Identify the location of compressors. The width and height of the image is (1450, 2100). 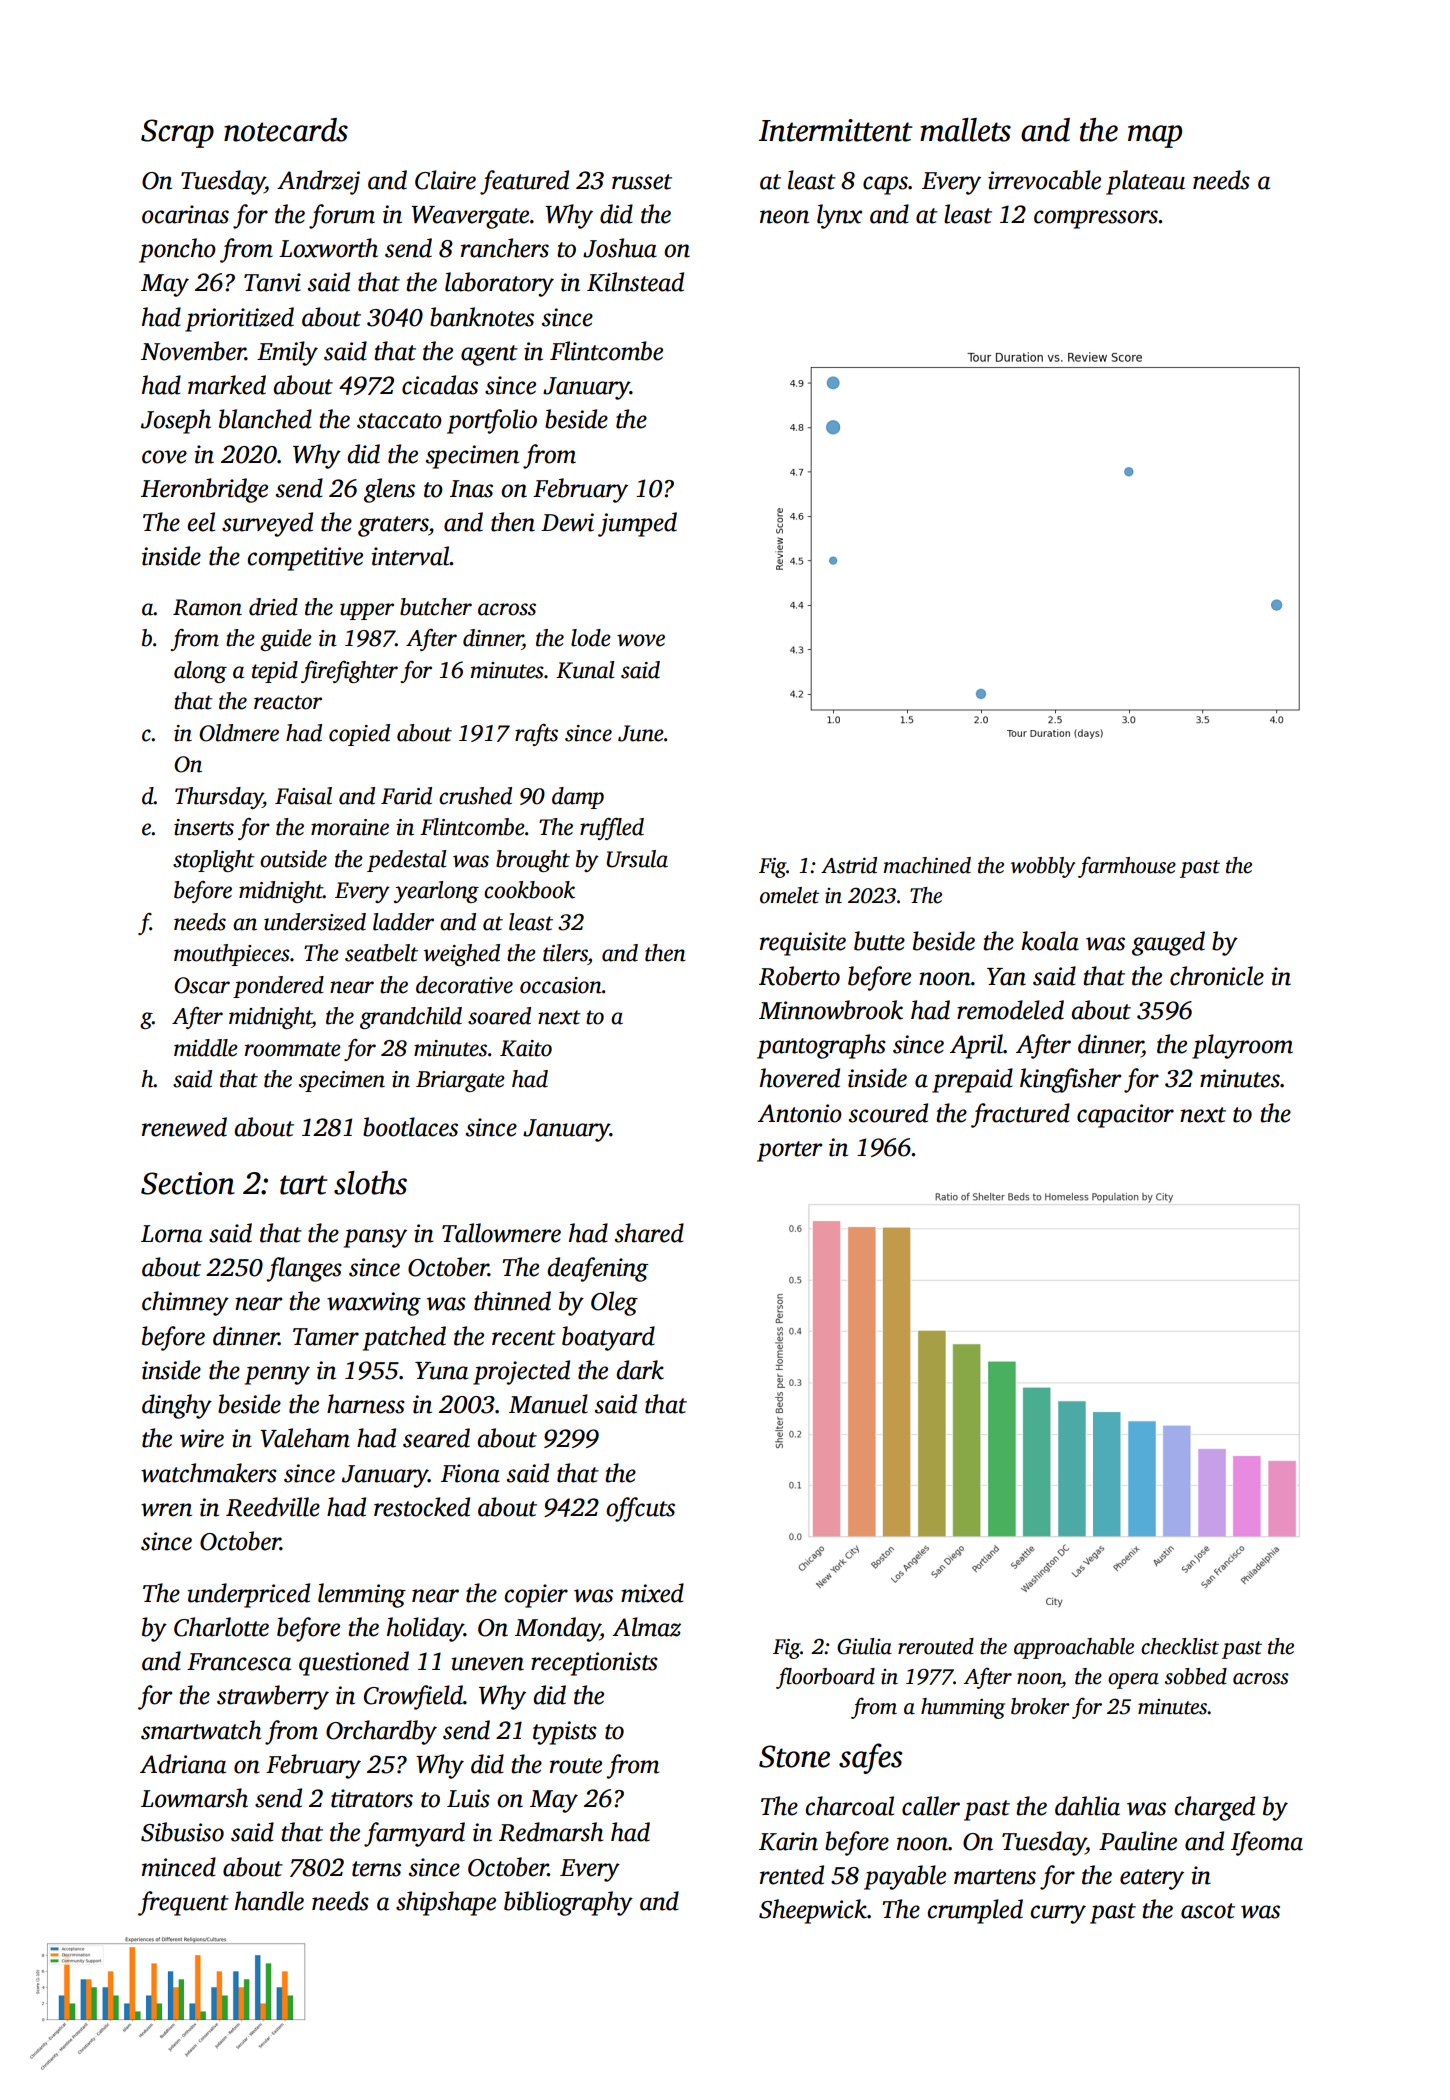
(1096, 219).
